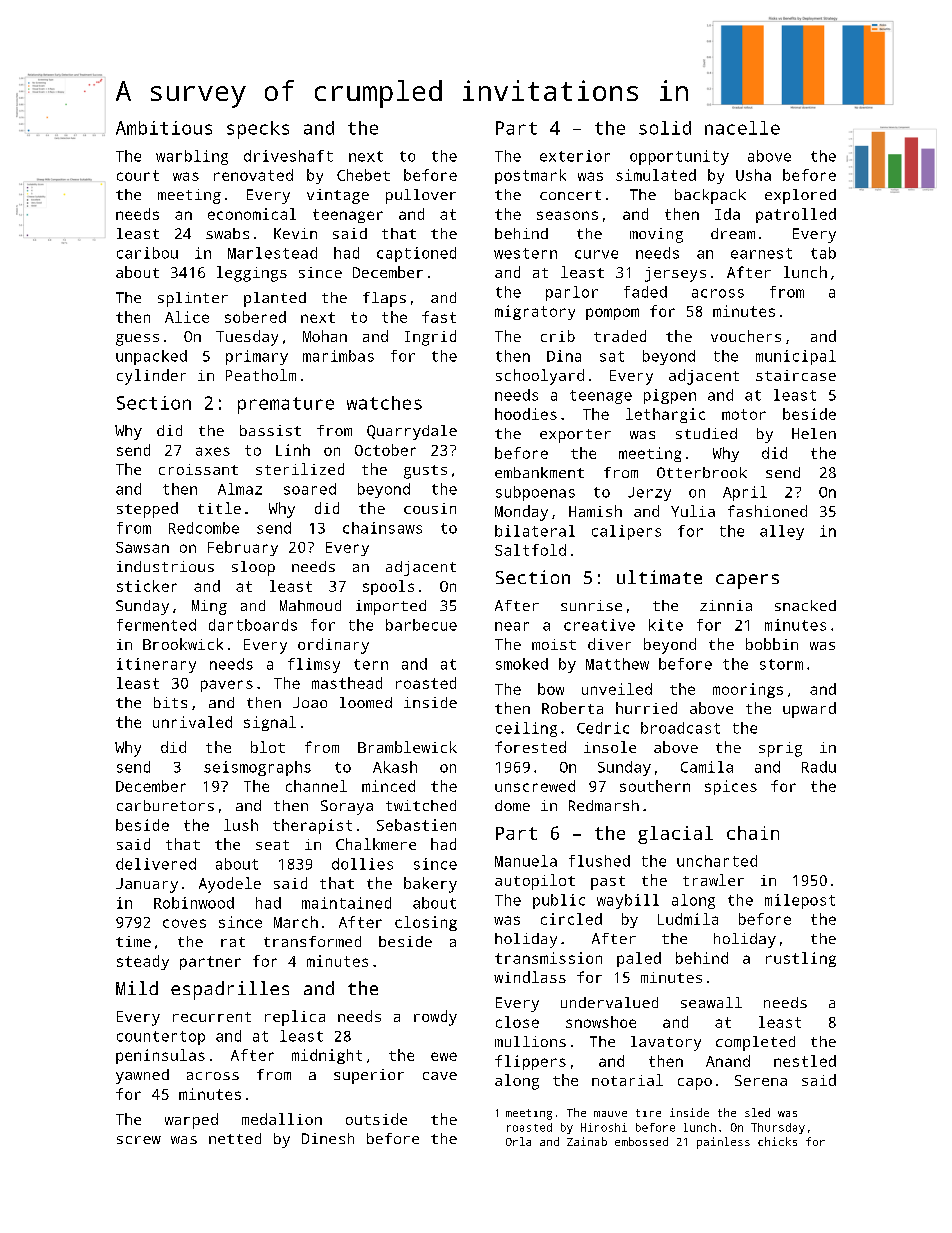 This screenshot has height=1233, width=952. I want to click on marimbas, so click(338, 356).
